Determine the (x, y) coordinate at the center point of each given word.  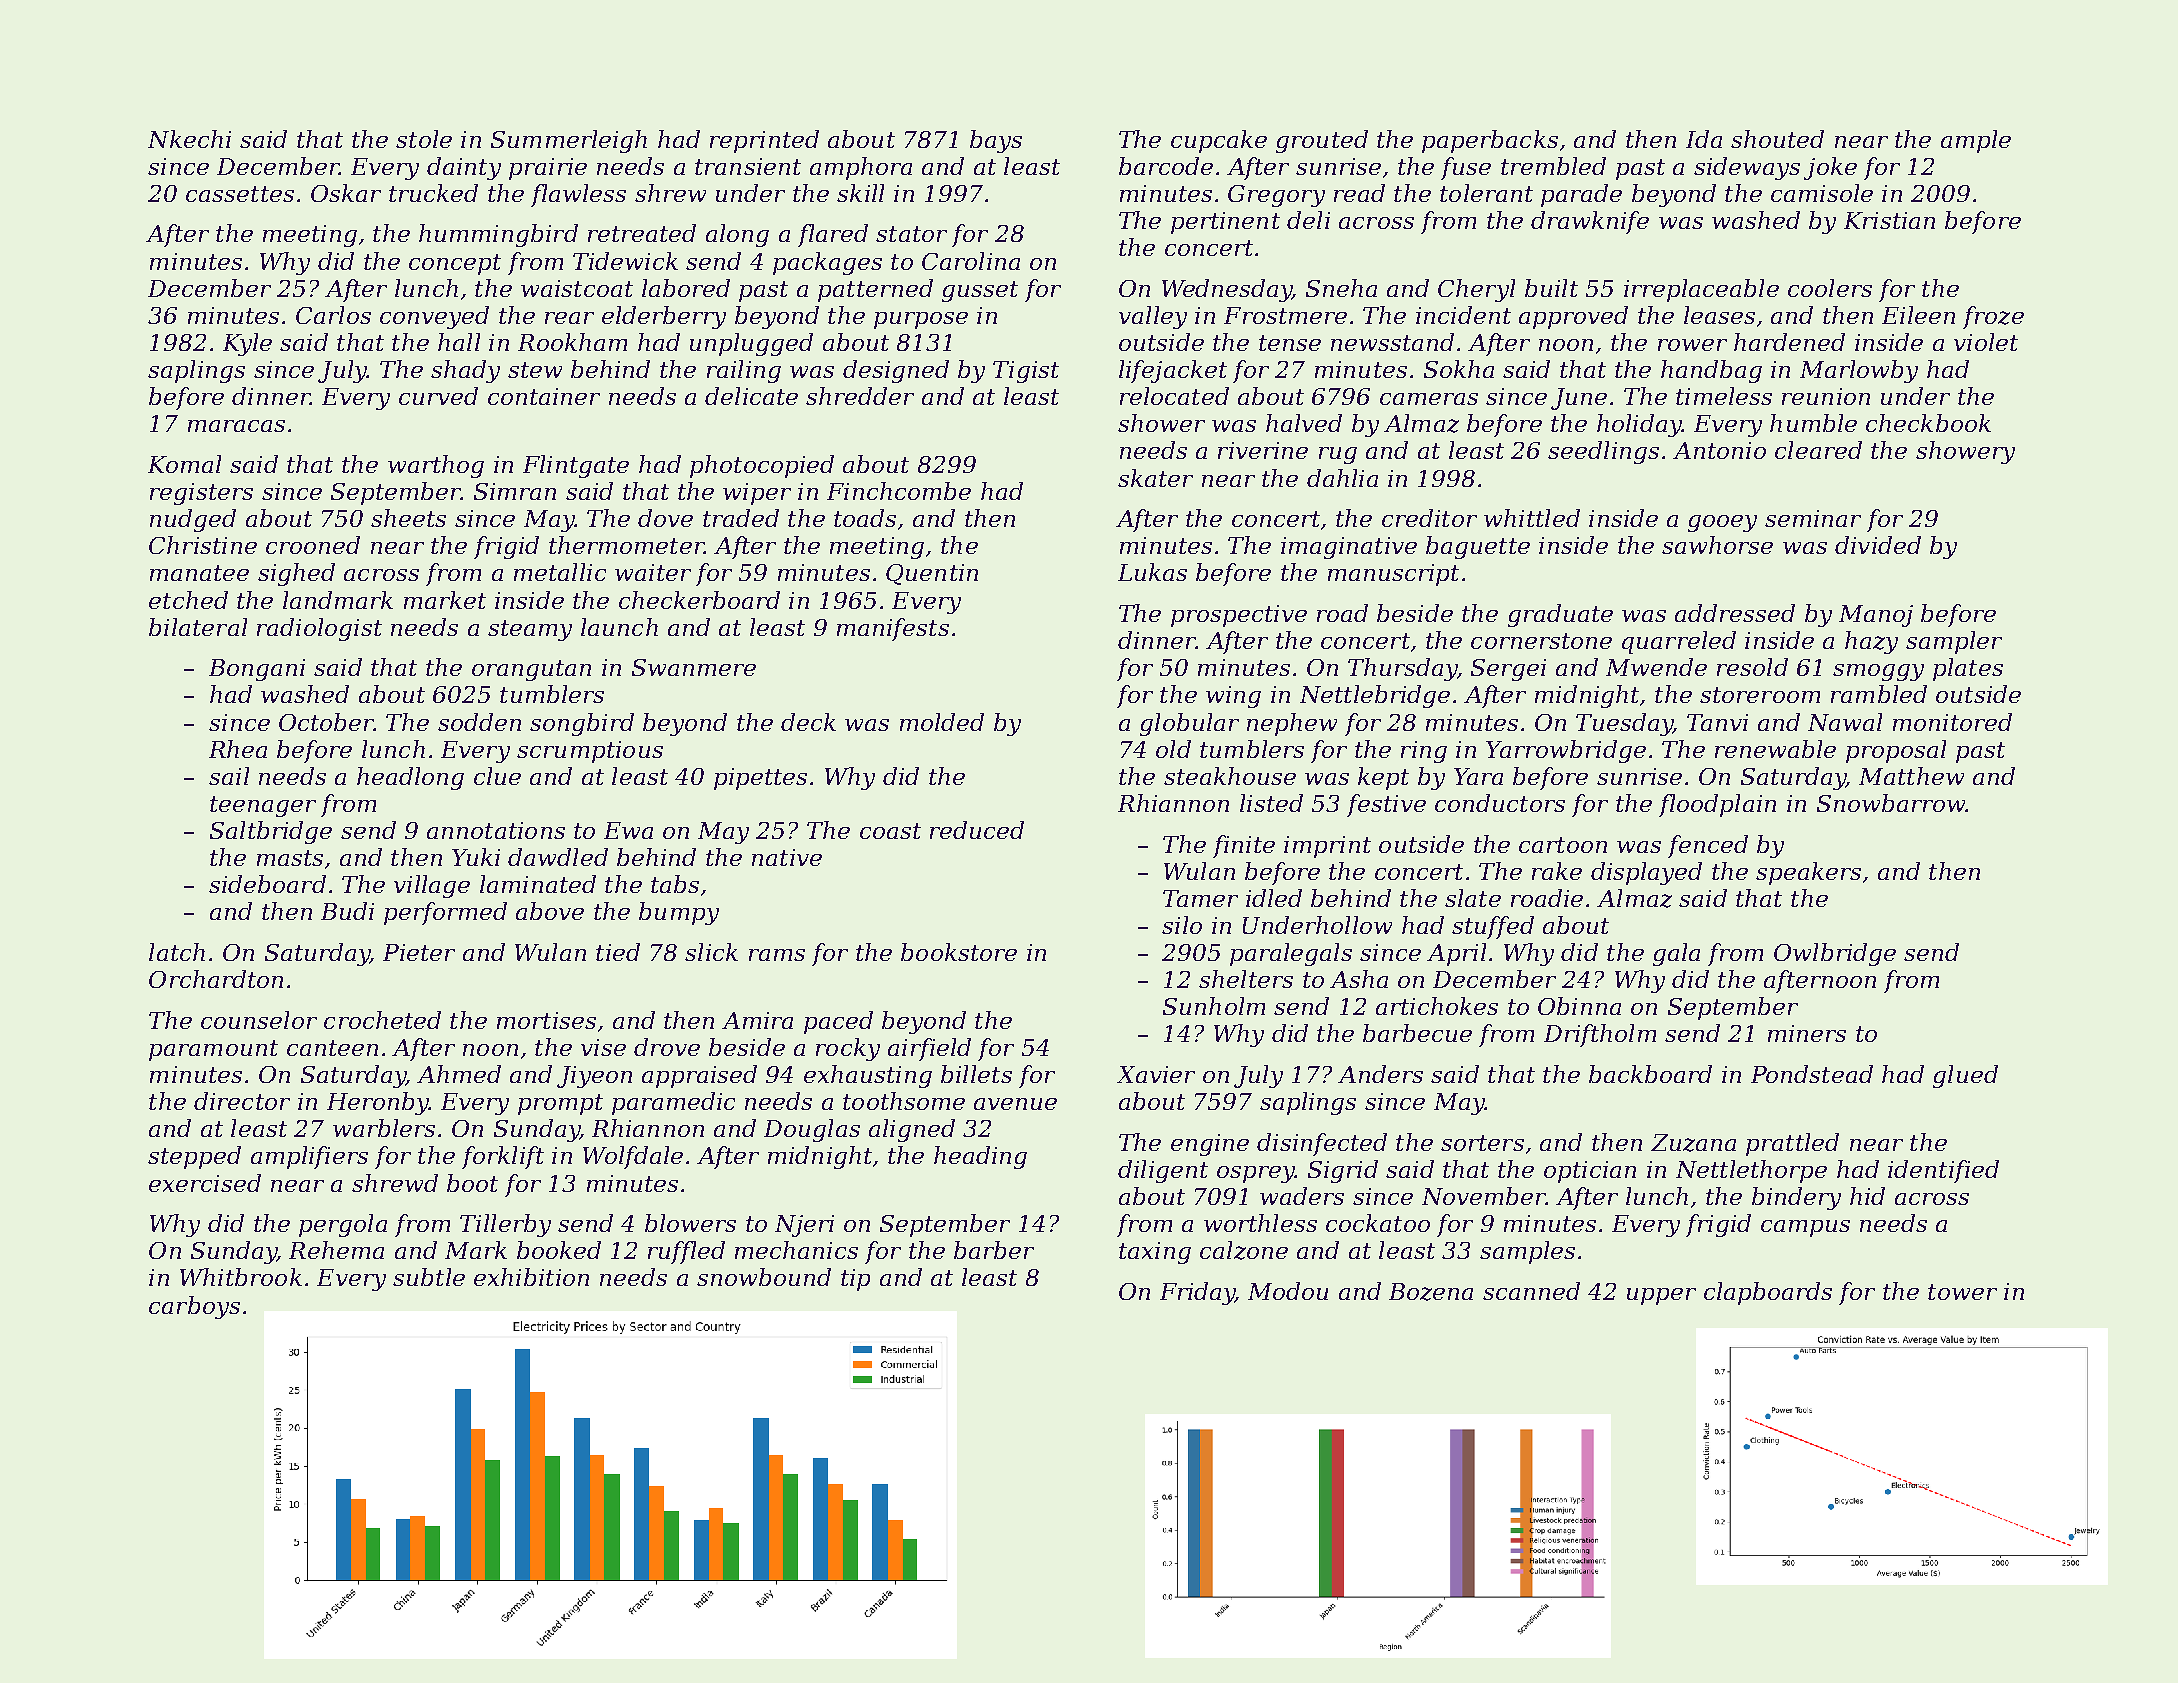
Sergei (1508, 670)
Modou (1288, 1291)
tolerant (1486, 193)
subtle (429, 1277)
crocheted (382, 1020)
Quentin (932, 574)
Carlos (333, 315)
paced (838, 1022)
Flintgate (576, 466)
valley (1153, 317)
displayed (1646, 873)
